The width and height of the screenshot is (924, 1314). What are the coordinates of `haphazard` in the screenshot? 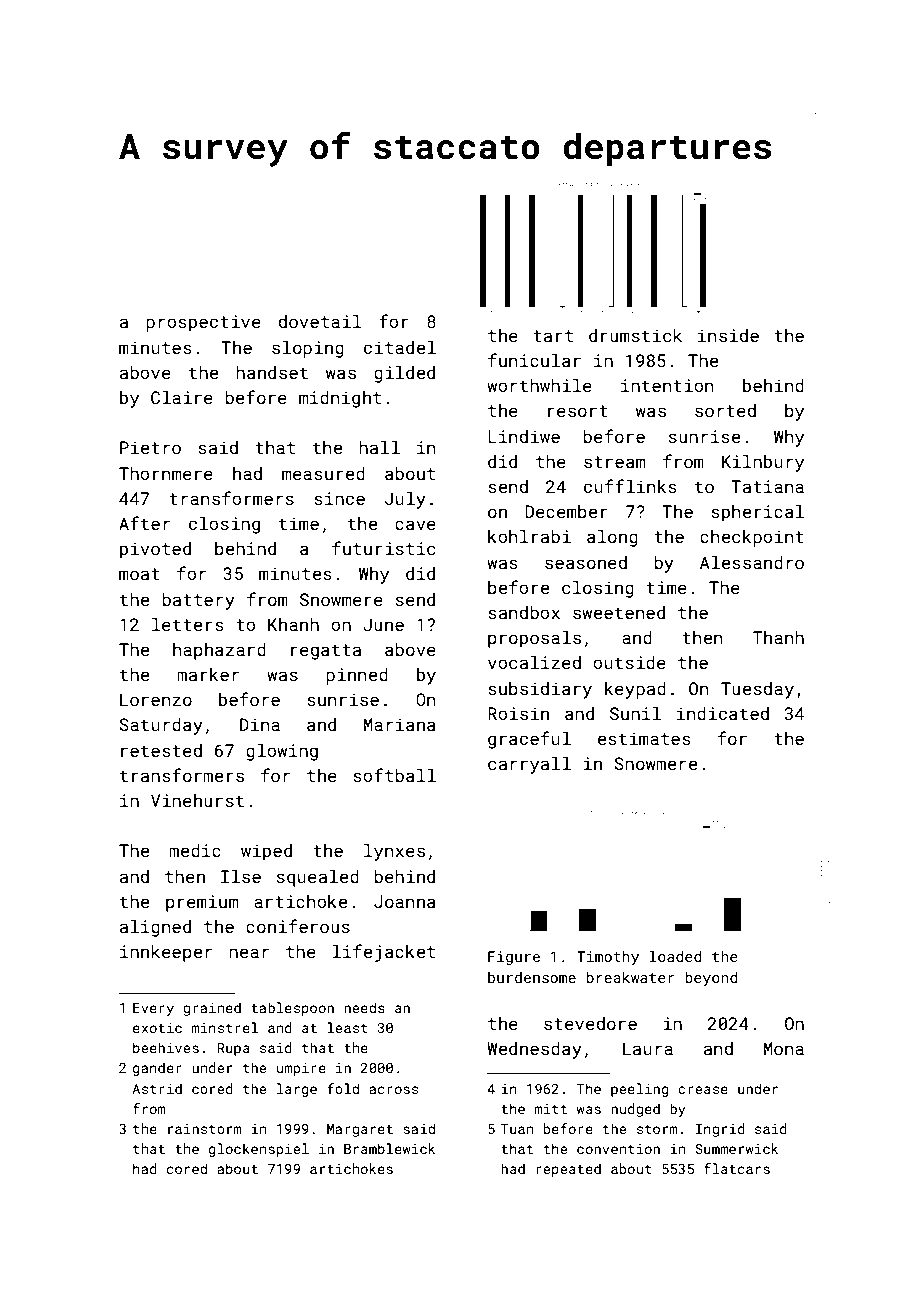 It's located at (219, 651).
